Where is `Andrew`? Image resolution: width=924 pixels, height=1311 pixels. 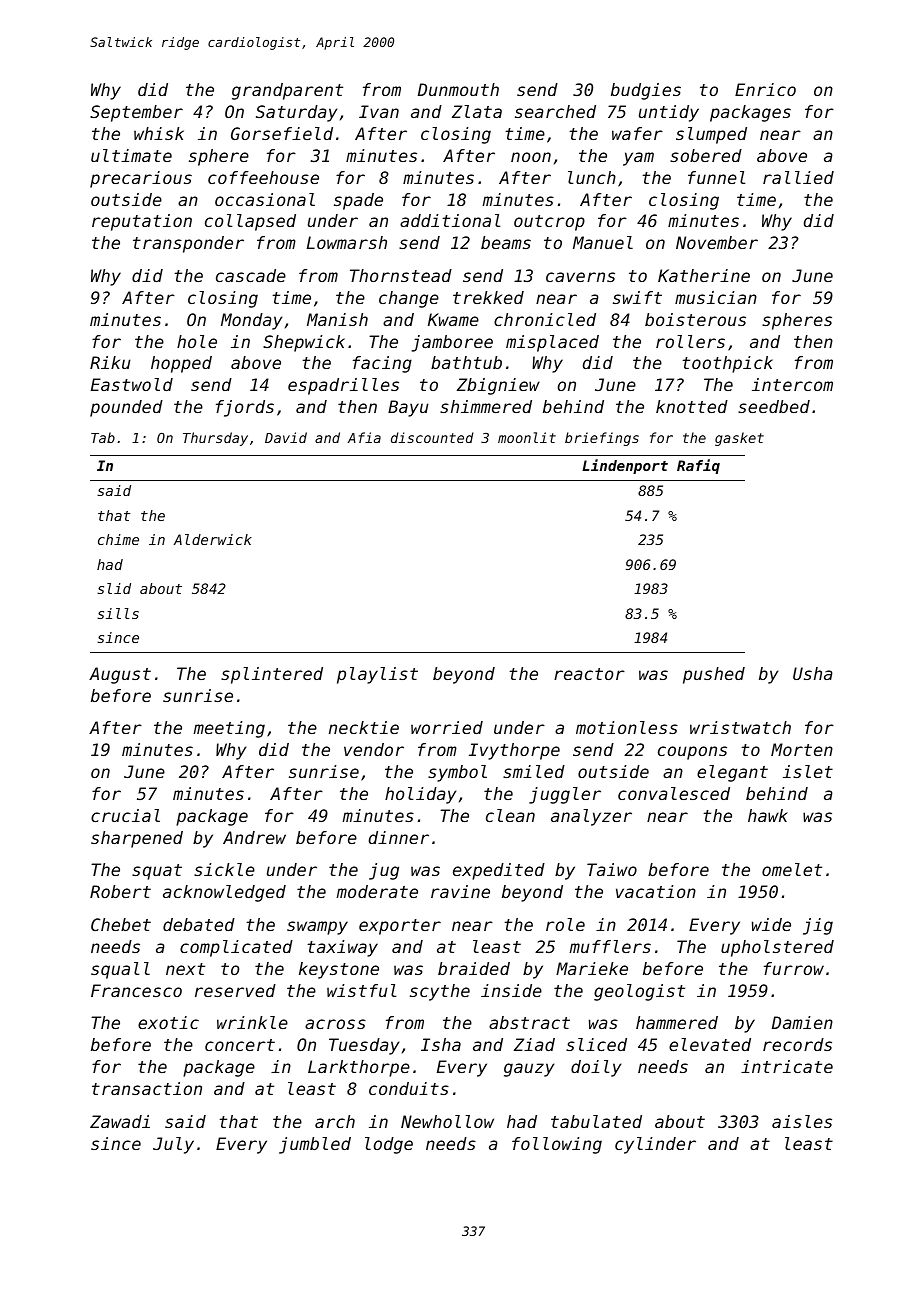
Andrew is located at coordinates (254, 837).
